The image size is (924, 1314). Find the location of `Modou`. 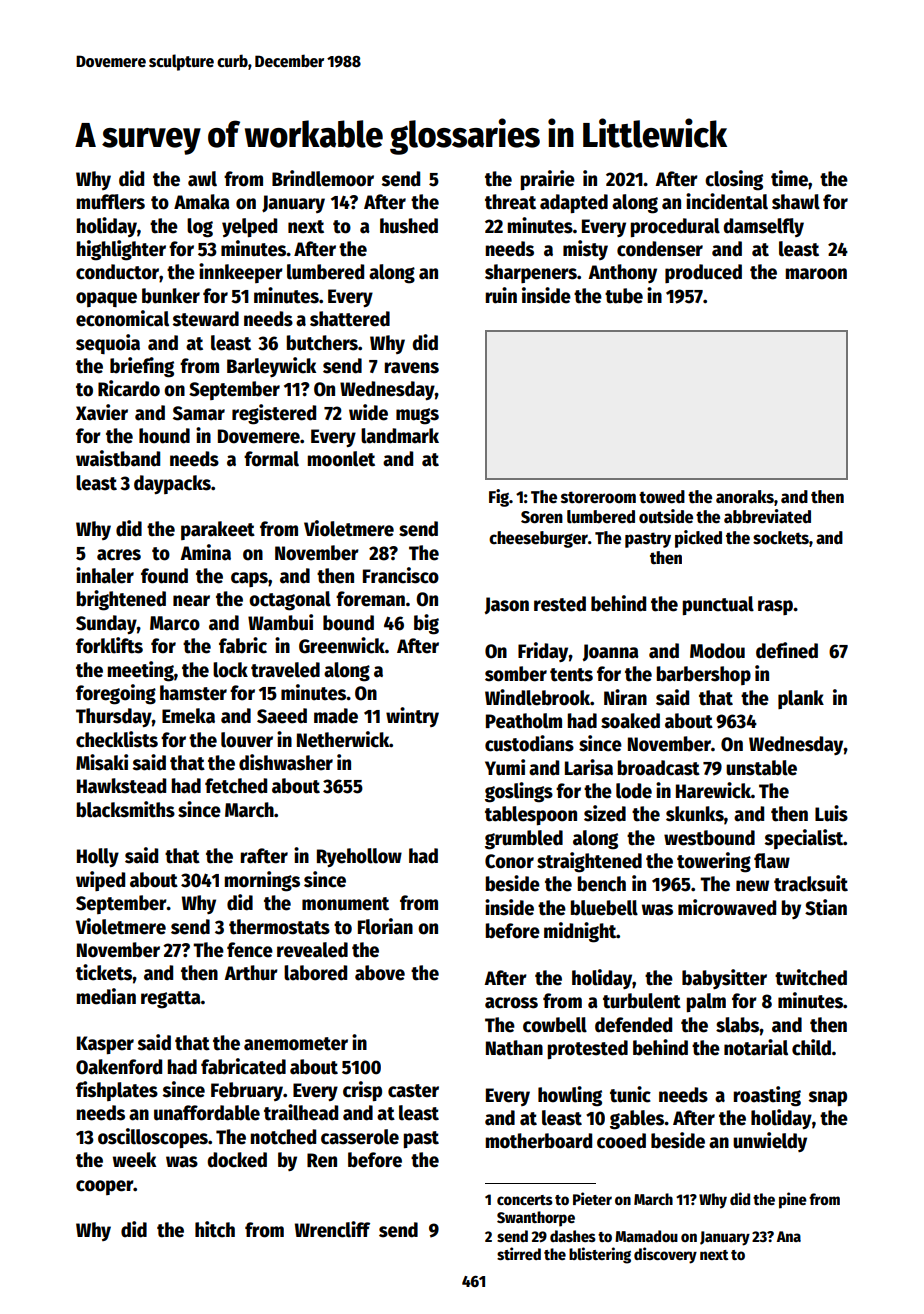

Modou is located at coordinates (717, 651).
